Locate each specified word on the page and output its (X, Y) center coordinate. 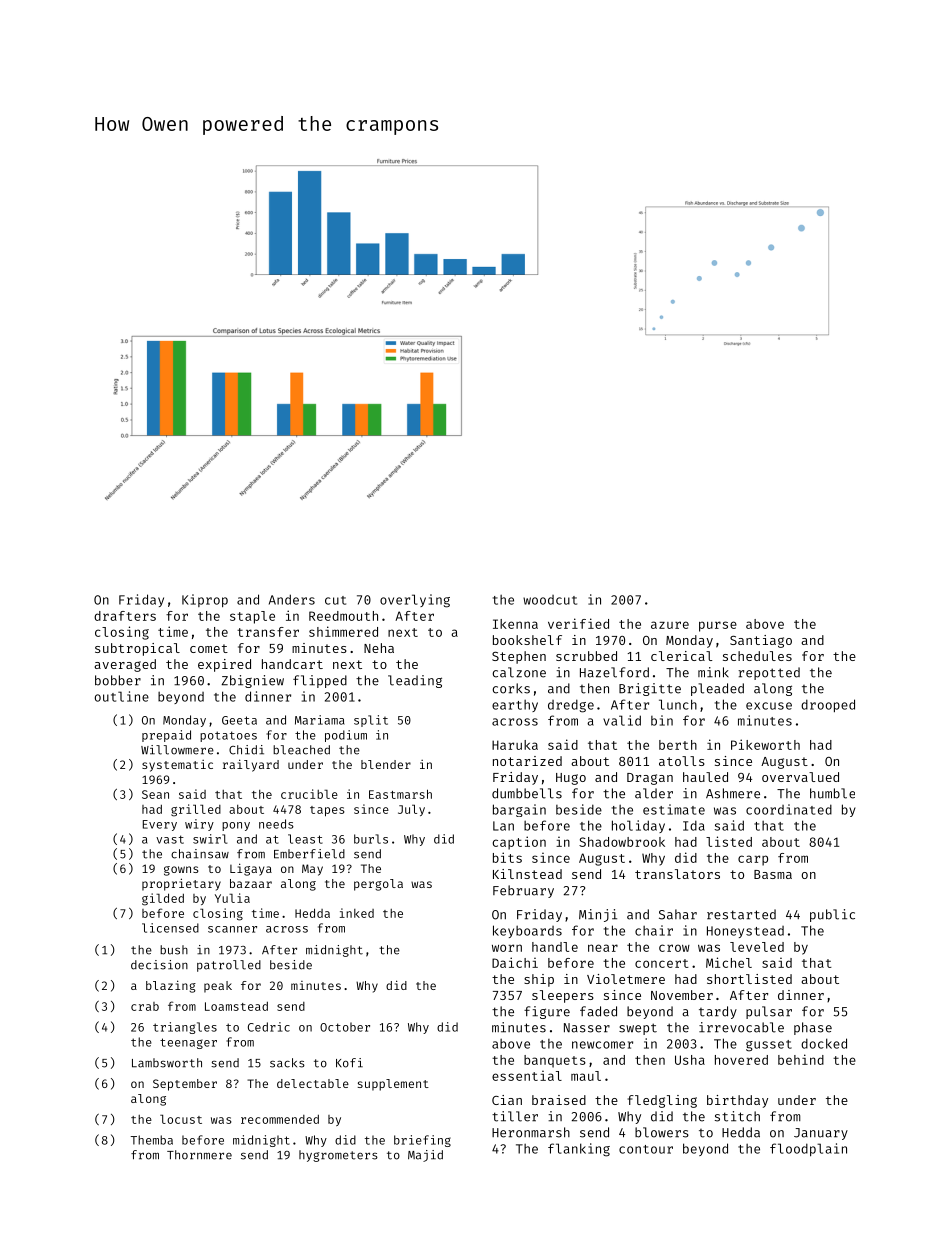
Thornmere (199, 1155)
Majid (425, 1156)
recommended (280, 1119)
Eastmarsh (400, 794)
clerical (681, 656)
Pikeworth (765, 744)
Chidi (246, 750)
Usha (690, 1060)
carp (753, 860)
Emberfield (309, 854)
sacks (287, 1063)
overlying (415, 601)
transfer (268, 632)
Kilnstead (527, 874)
